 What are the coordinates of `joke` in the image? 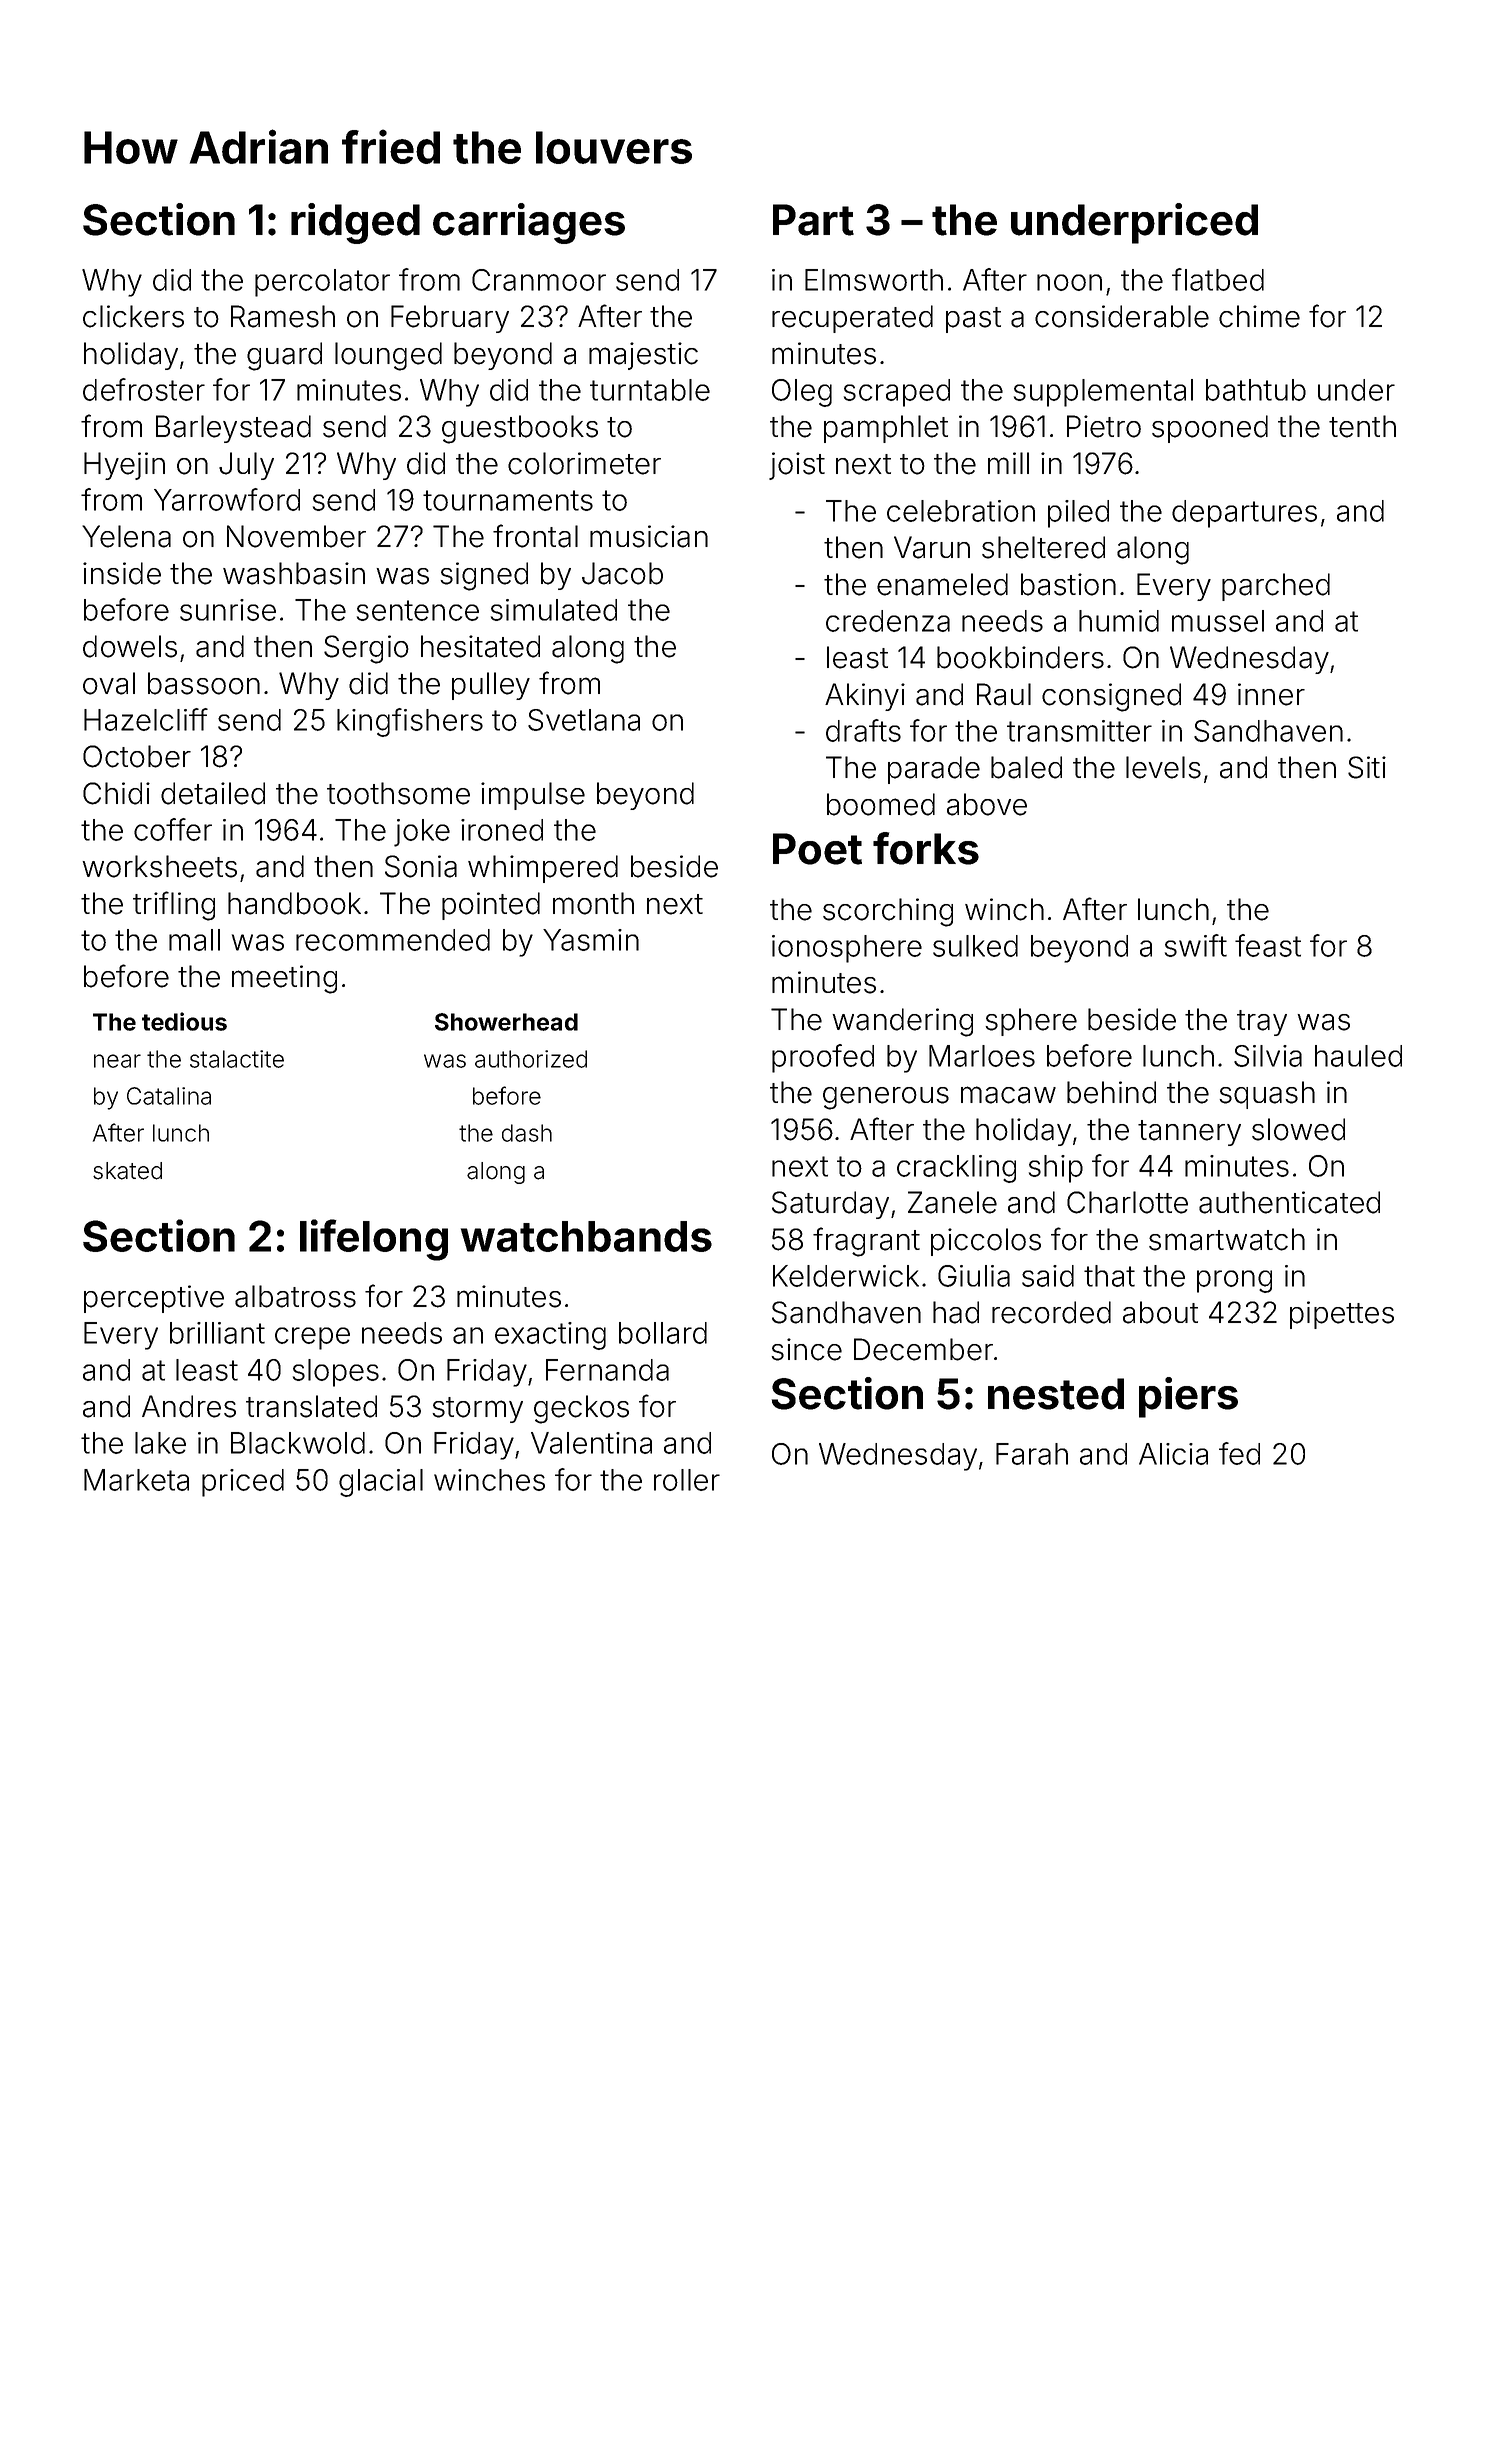 It's located at (422, 833).
